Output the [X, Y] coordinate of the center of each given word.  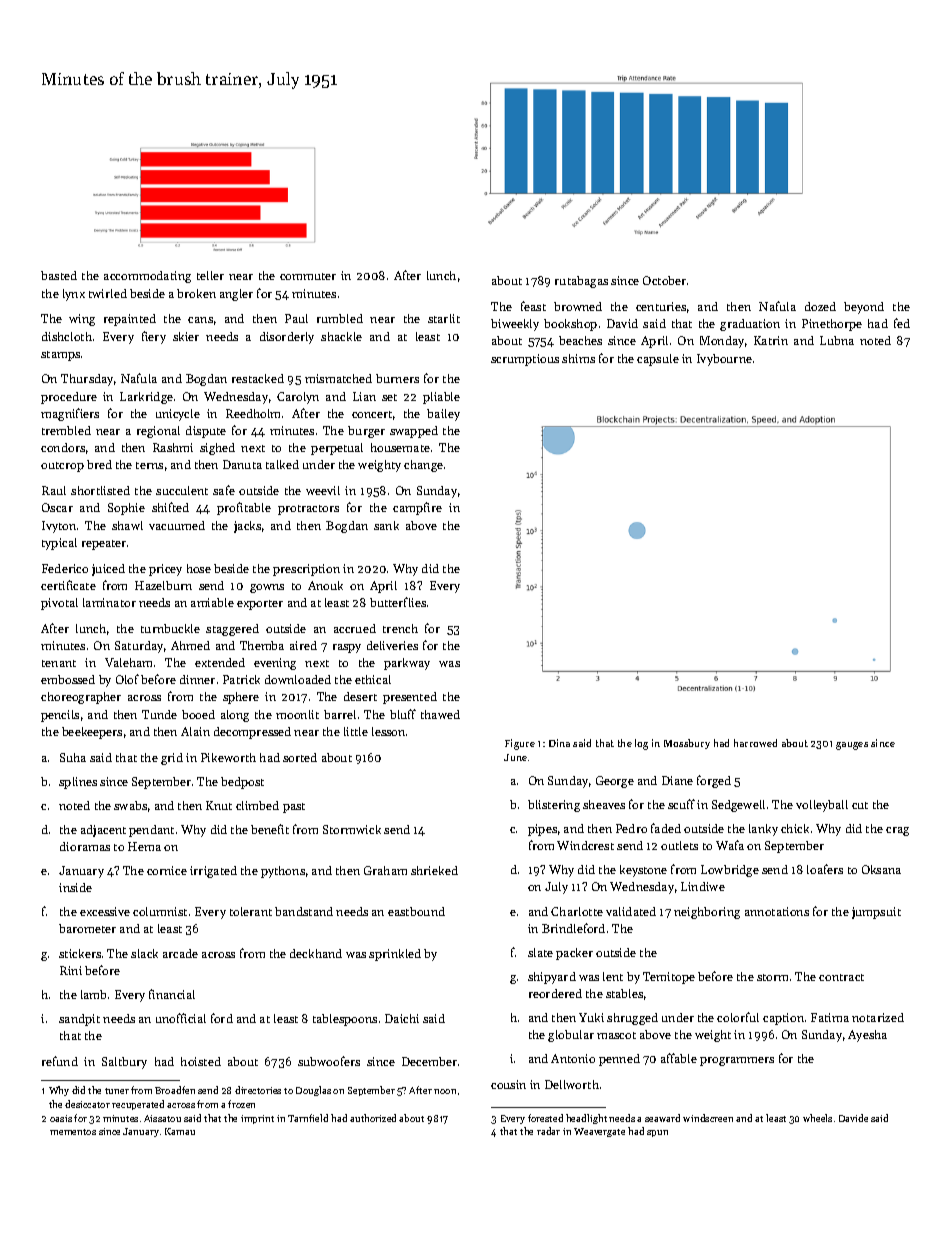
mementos [73, 1132]
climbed [257, 805]
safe [224, 490]
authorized [373, 1118]
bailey [443, 415]
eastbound [416, 911]
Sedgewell [738, 806]
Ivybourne [724, 360]
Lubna [837, 340]
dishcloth [67, 336]
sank [386, 525]
